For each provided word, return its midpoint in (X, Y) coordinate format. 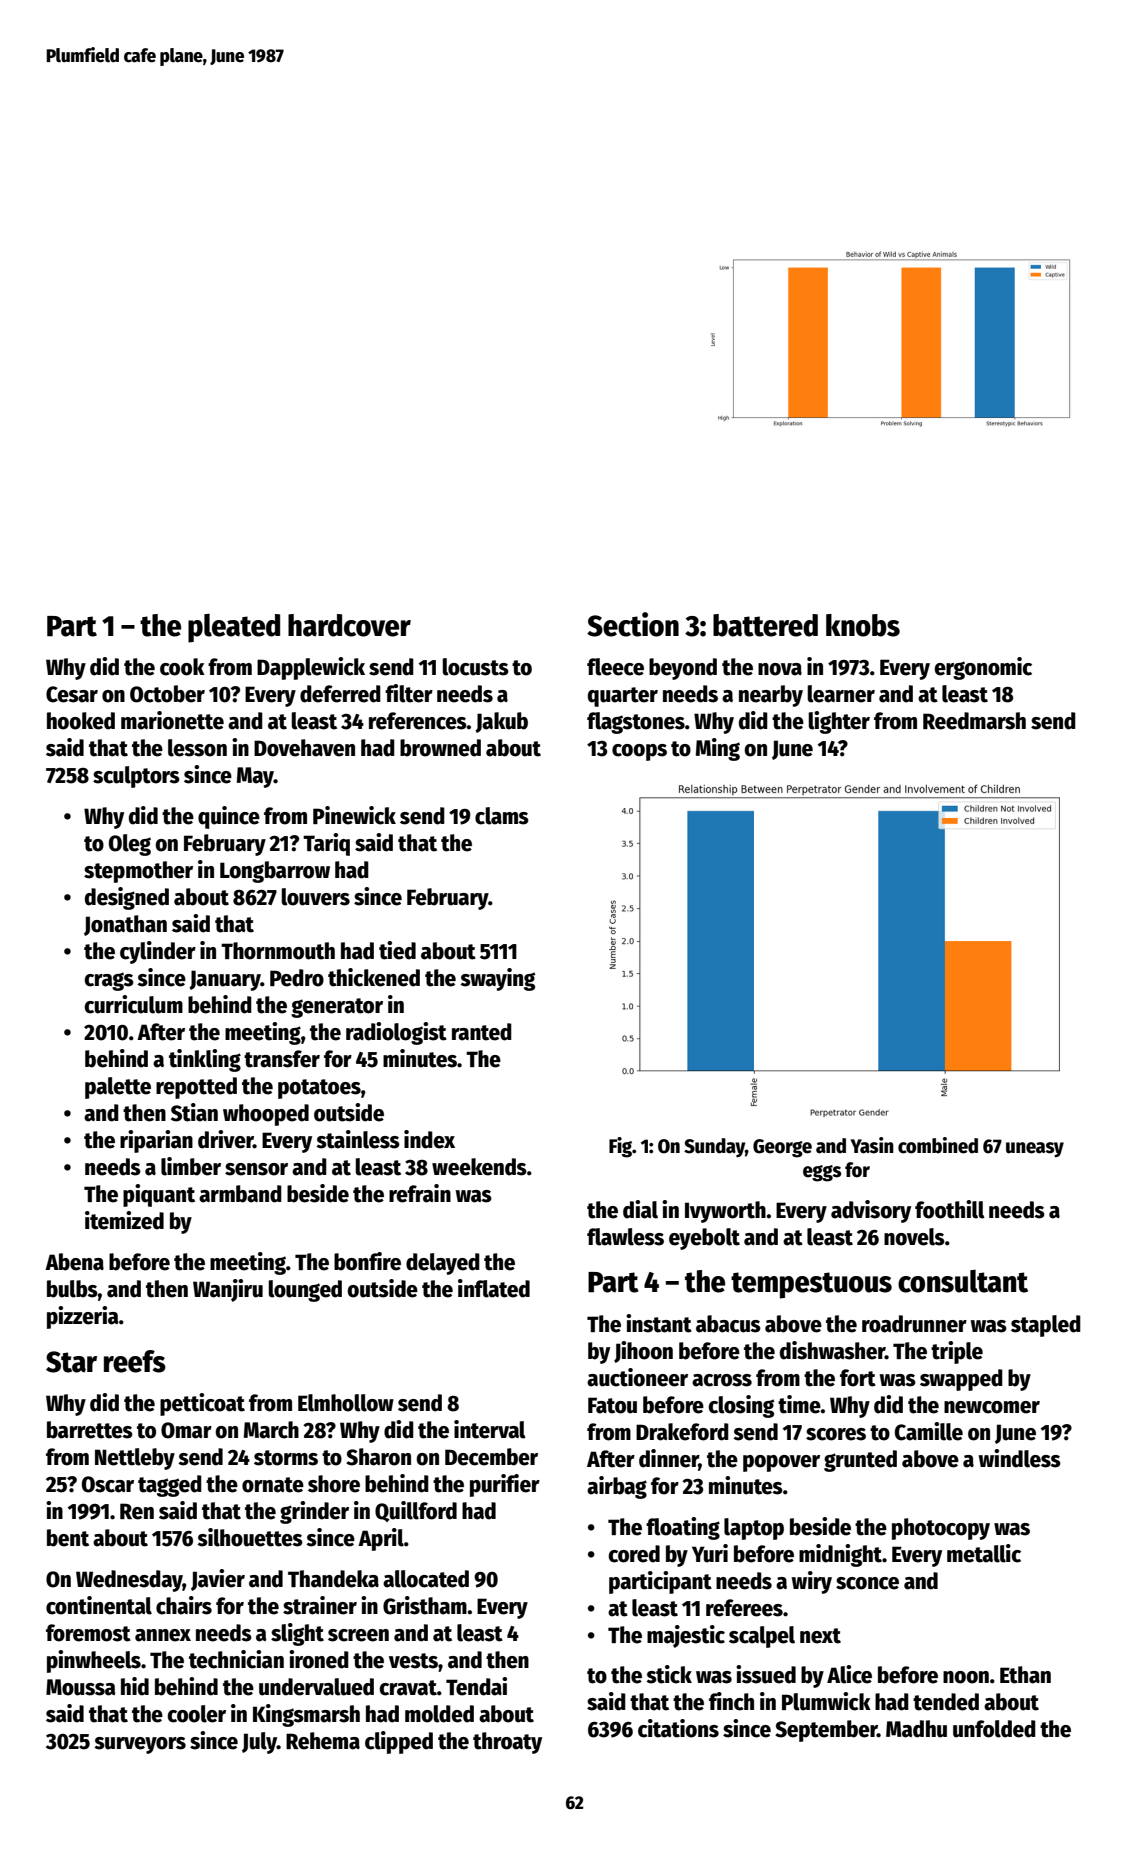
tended (946, 1702)
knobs (863, 625)
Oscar (108, 1484)
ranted (482, 1032)
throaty (507, 1743)
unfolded (994, 1729)
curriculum (133, 1004)
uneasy (1035, 1150)
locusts (475, 667)
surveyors (140, 1745)
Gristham (425, 1605)
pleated (234, 628)
